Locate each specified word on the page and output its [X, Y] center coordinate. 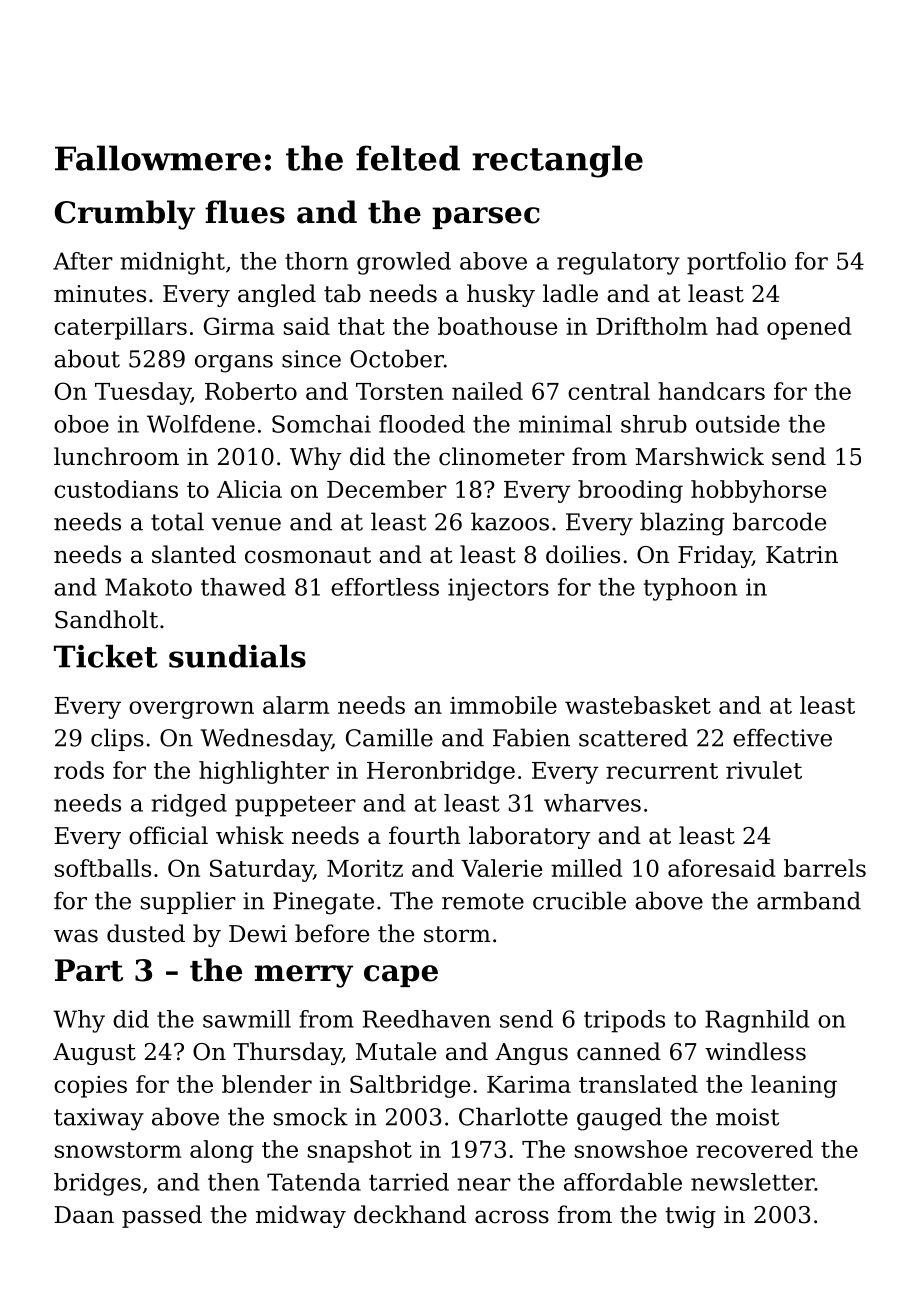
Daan [84, 1215]
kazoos [510, 521]
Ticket [106, 656]
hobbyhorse [758, 491]
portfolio [736, 263]
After [83, 261]
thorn [316, 261]
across [512, 1217]
